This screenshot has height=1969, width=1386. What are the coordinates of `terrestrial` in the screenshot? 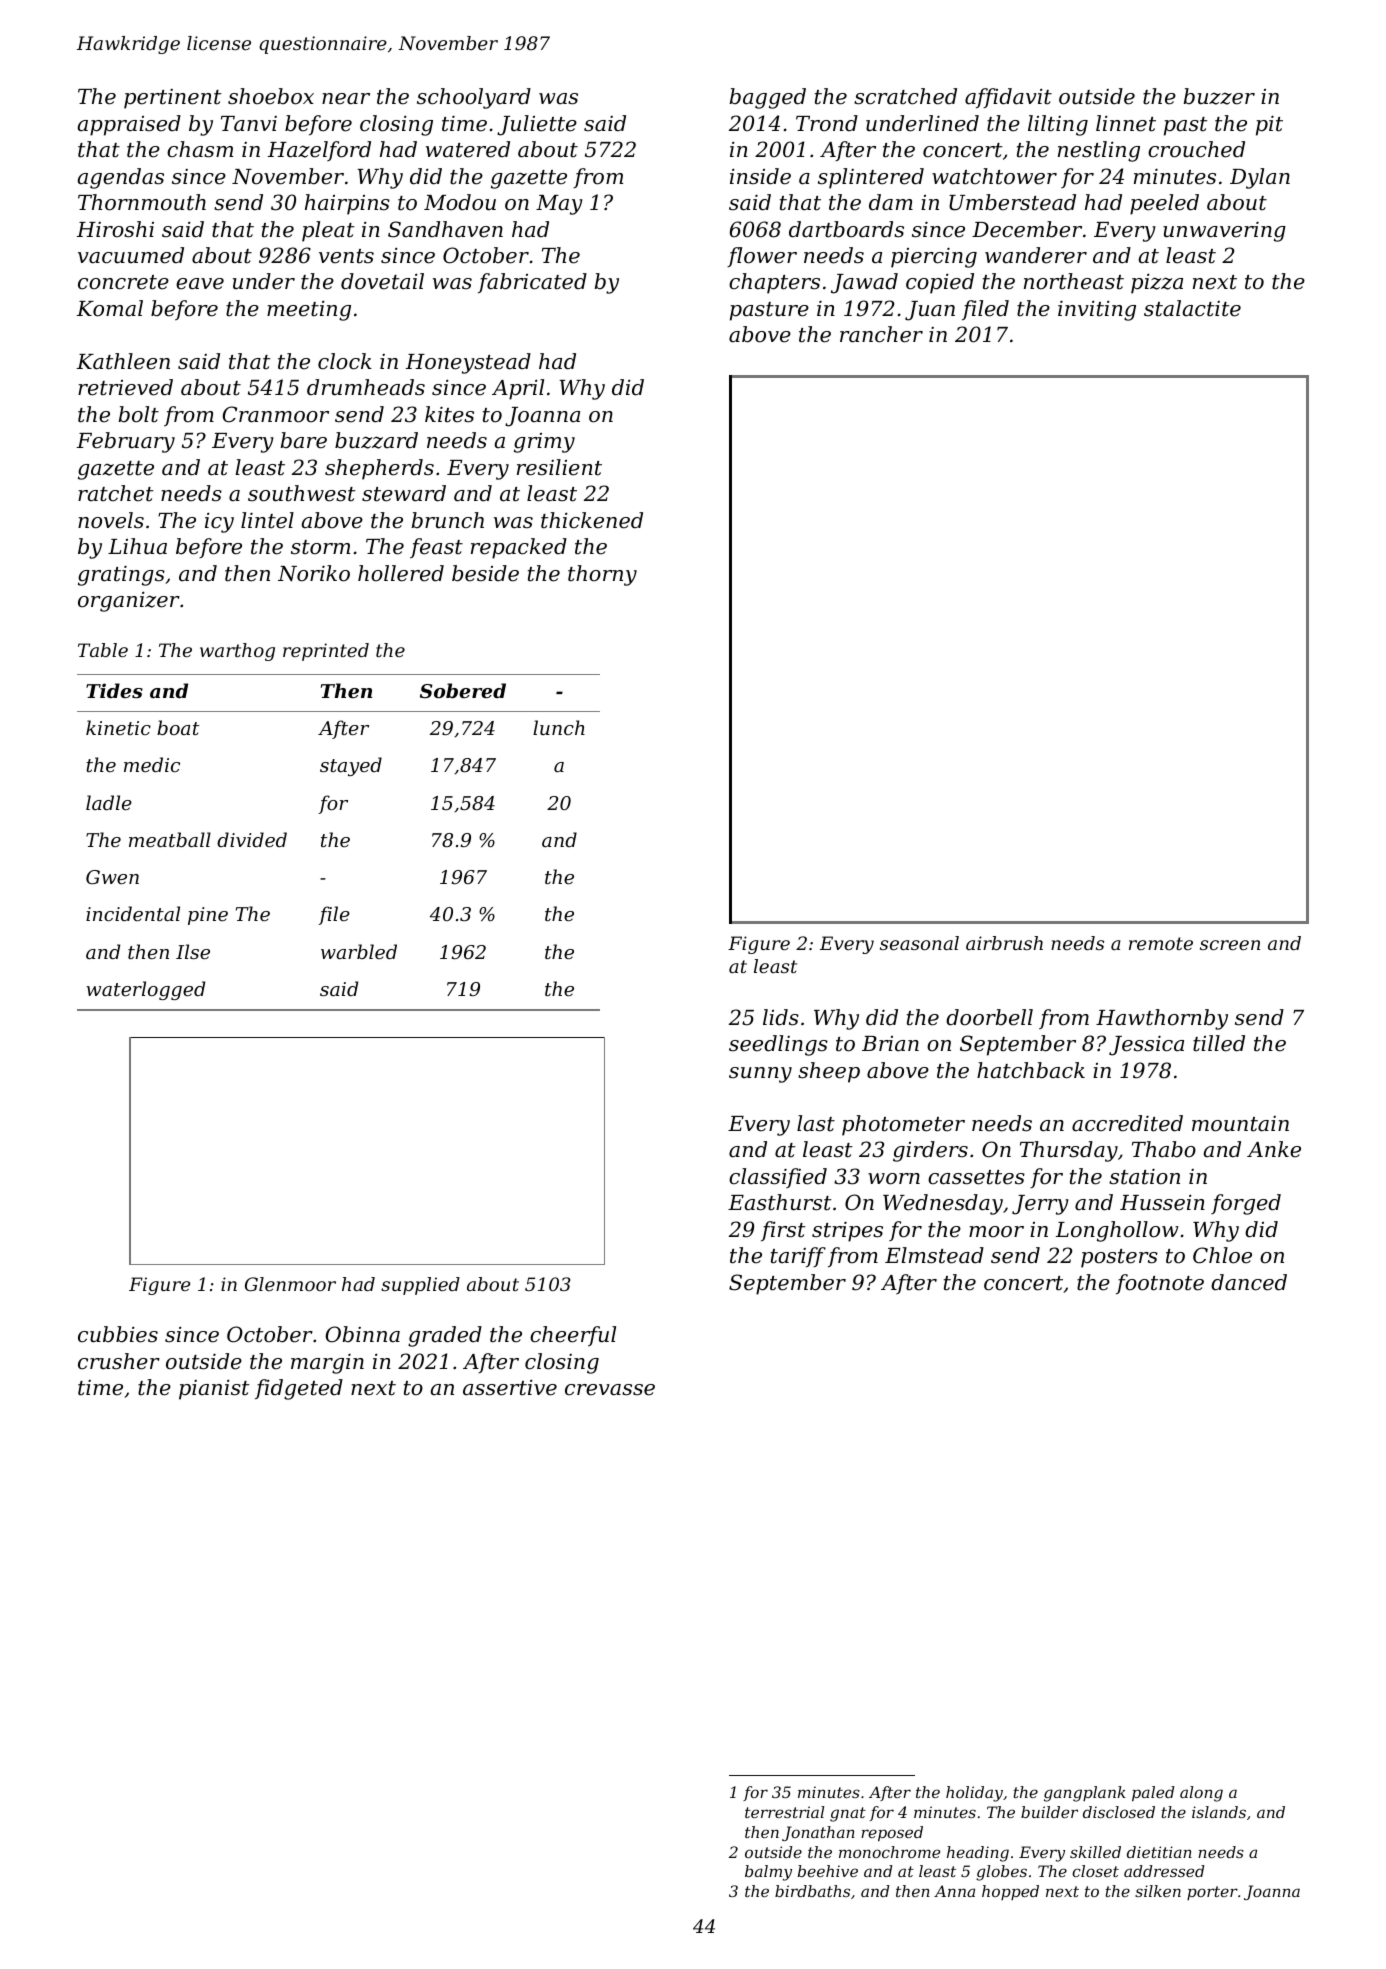 It's located at (784, 1812).
